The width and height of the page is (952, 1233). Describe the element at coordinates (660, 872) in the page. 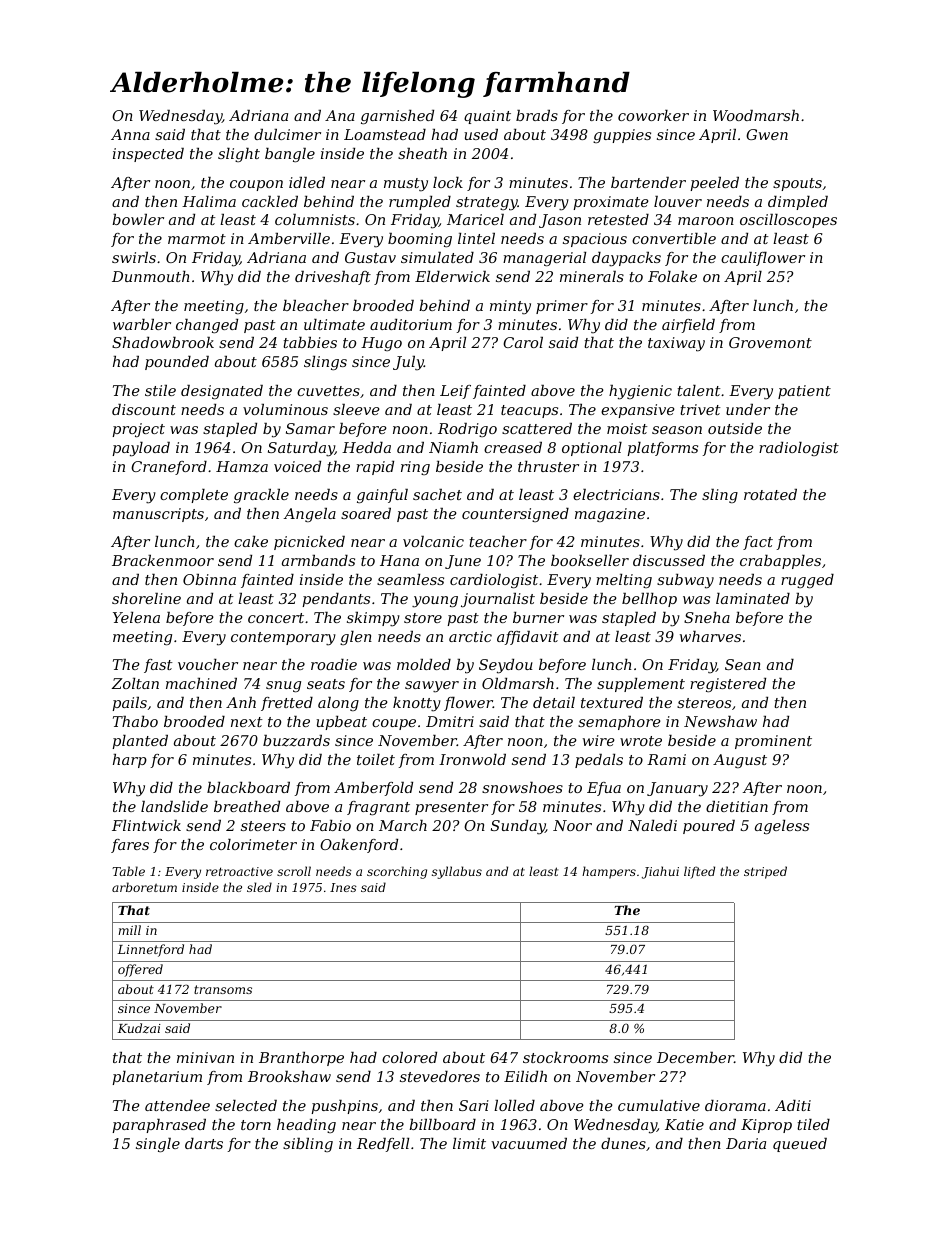

I see `Jiahui` at that location.
